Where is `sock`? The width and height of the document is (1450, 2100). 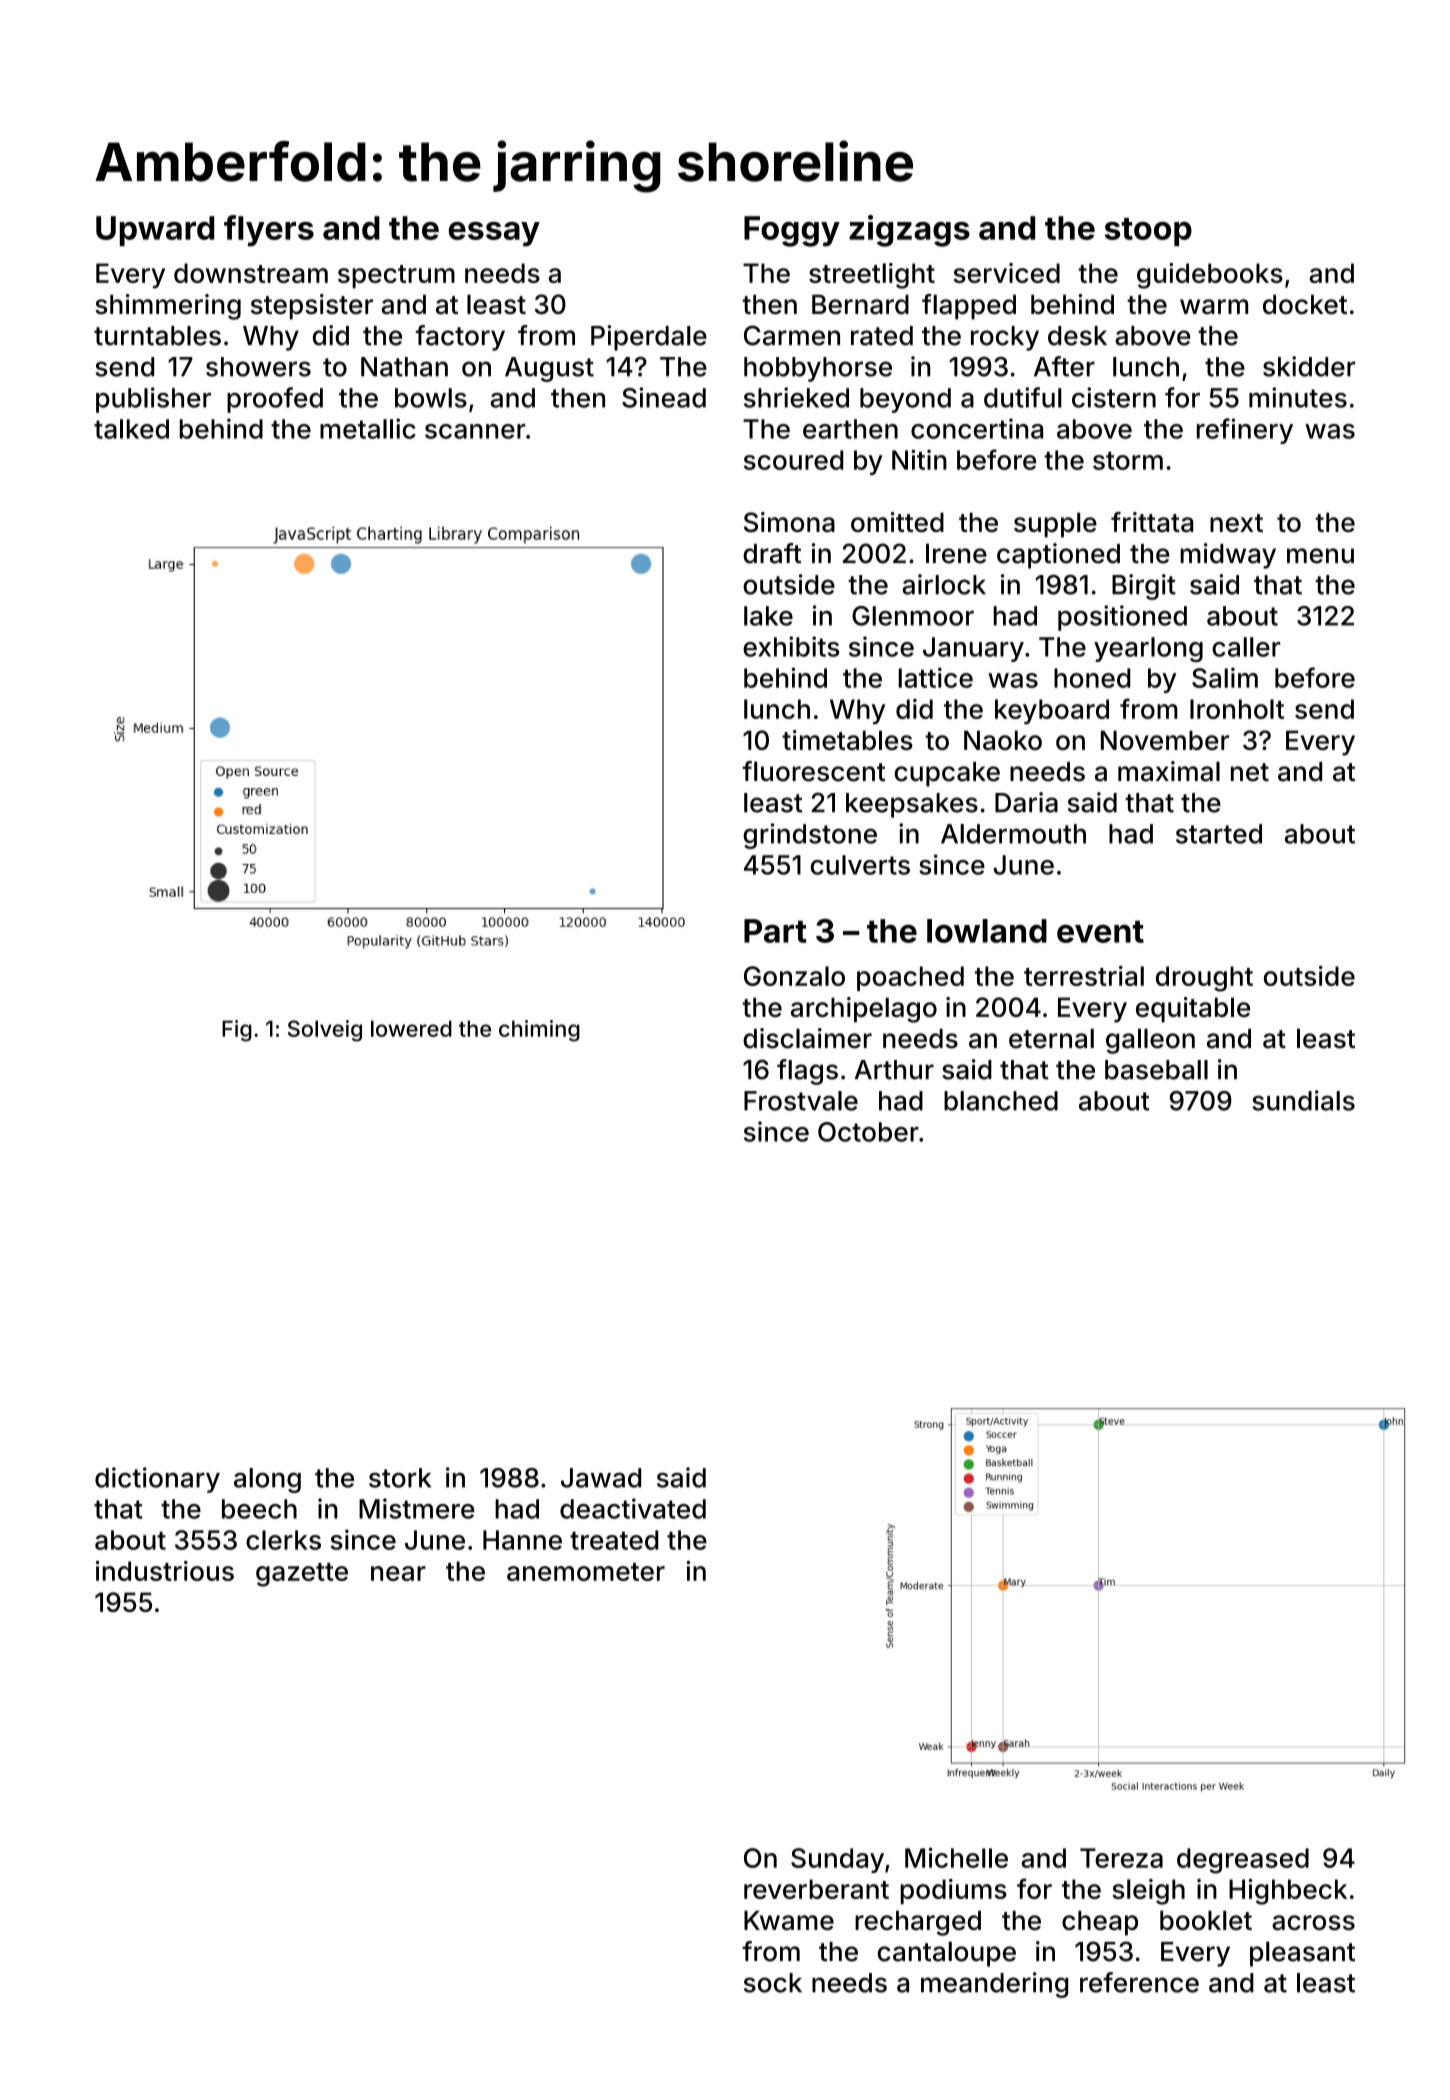 sock is located at coordinates (773, 1983).
